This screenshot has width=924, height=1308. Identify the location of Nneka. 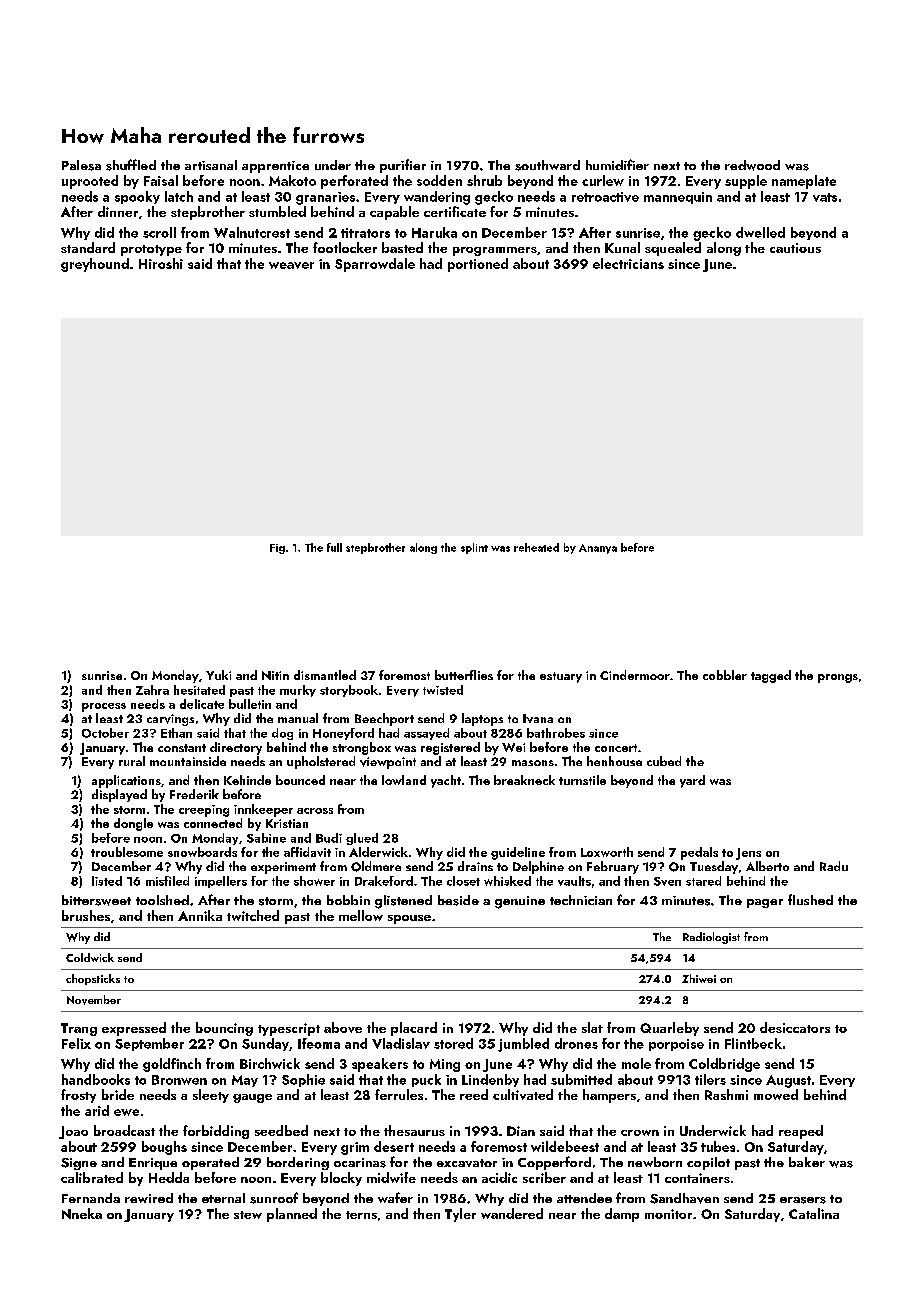
(82, 1213).
